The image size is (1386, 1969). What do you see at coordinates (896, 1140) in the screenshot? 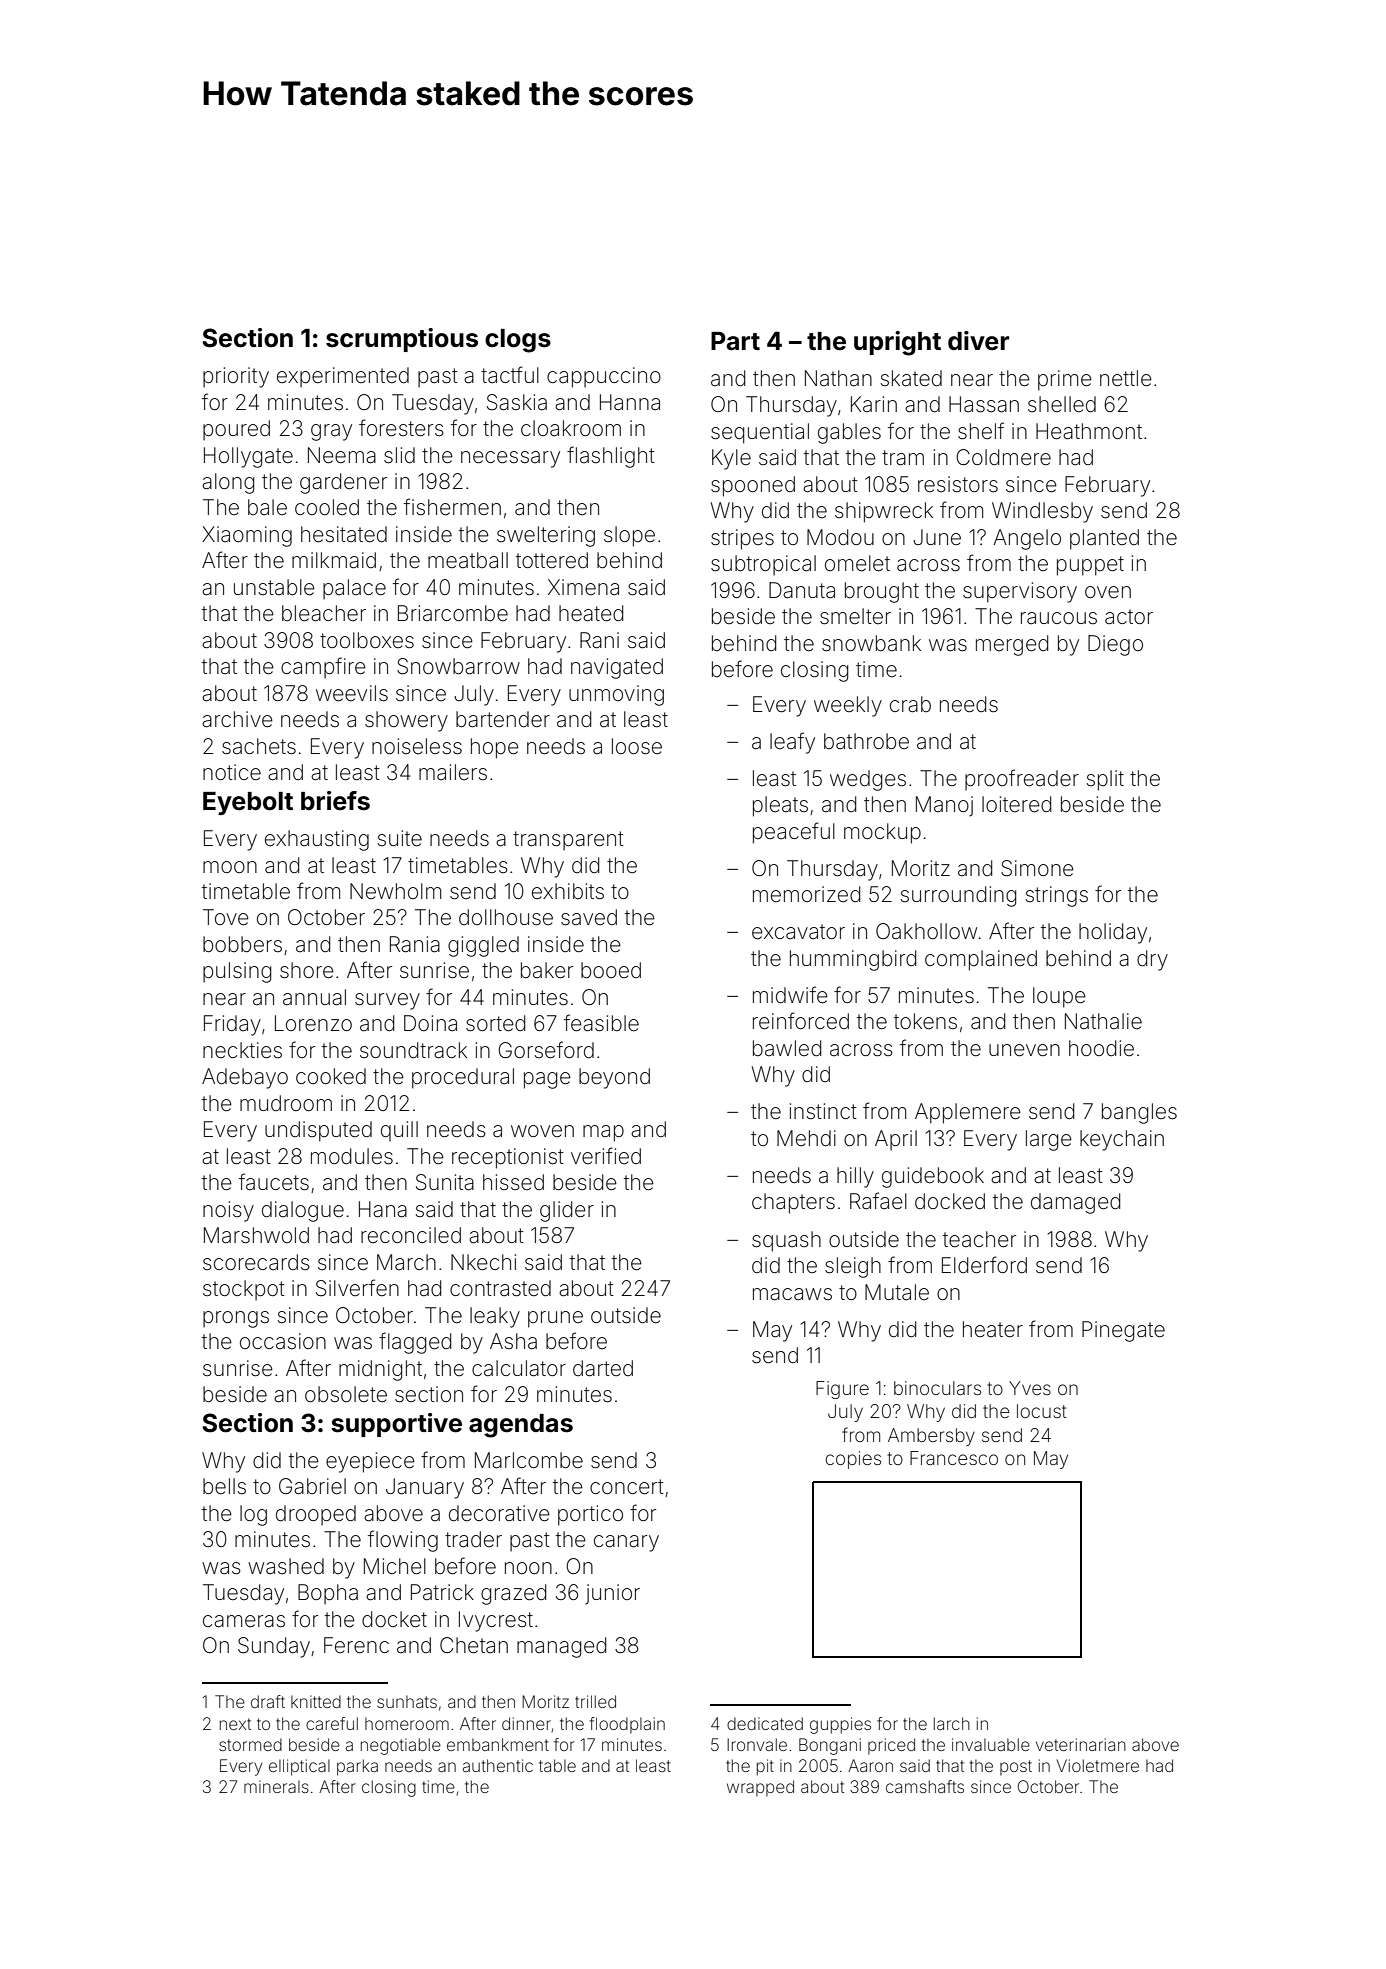
I see `April` at bounding box center [896, 1140].
